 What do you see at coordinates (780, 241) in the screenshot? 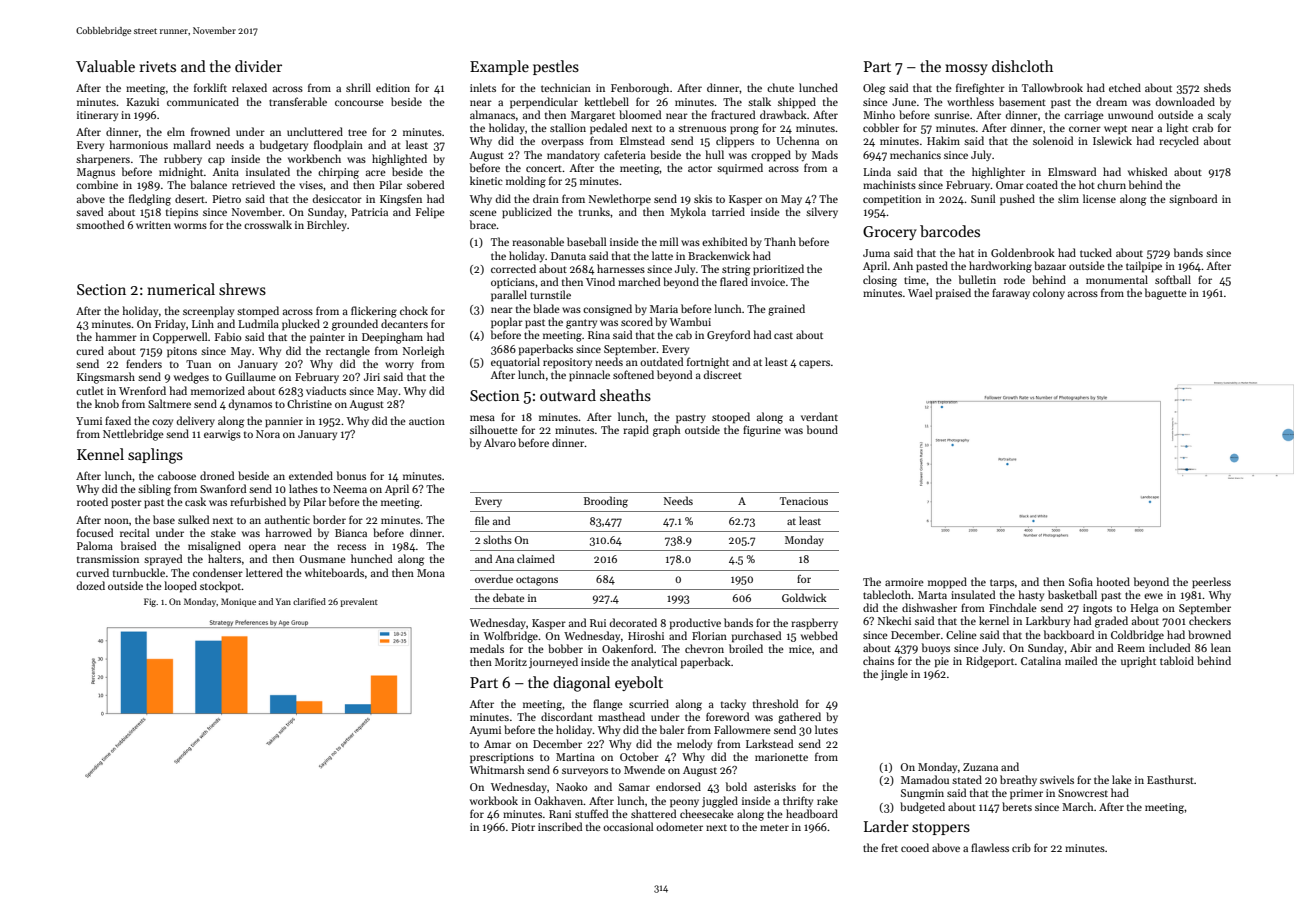
I see `Thanh` at bounding box center [780, 241].
